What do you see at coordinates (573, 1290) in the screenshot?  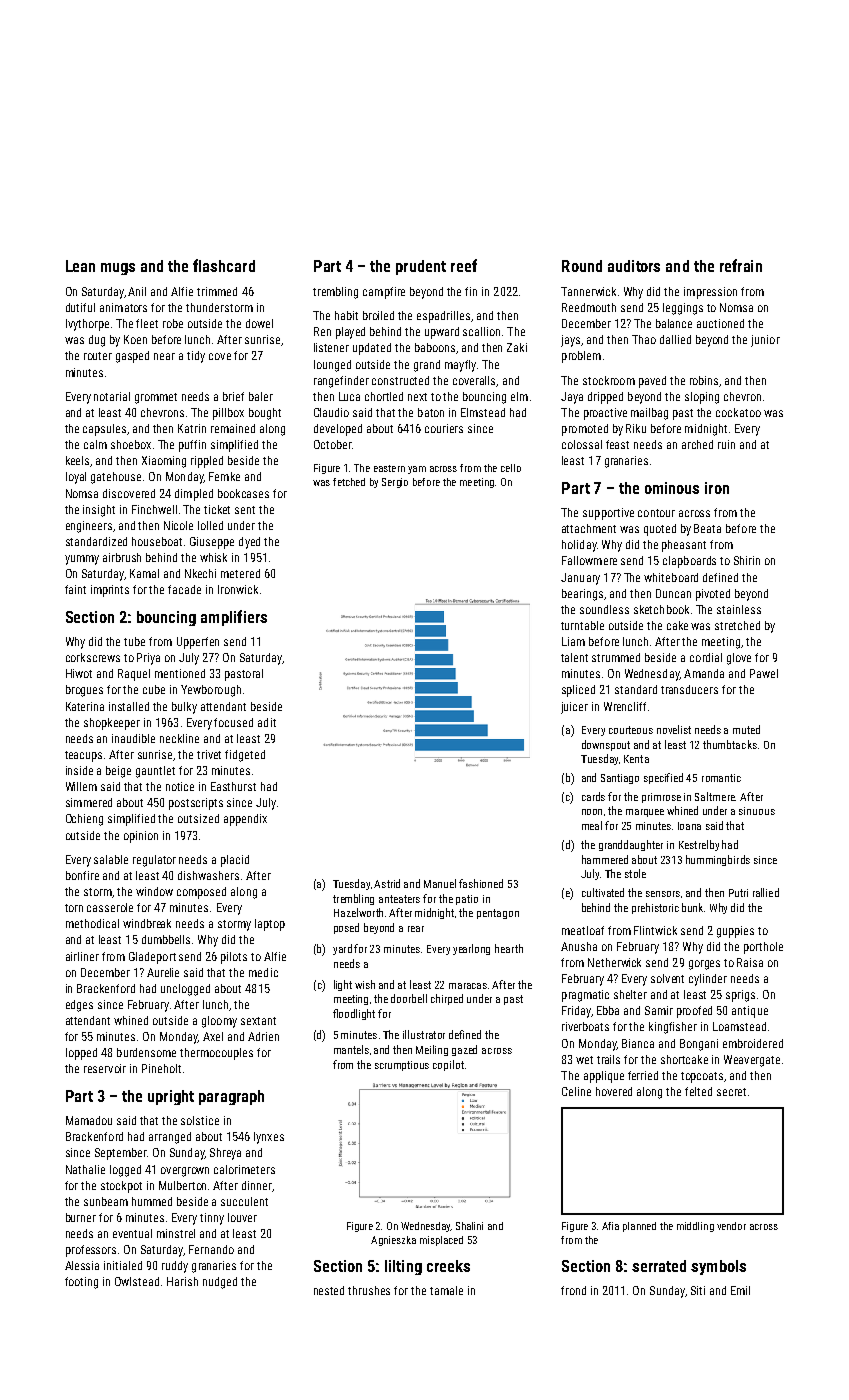 I see `frond` at bounding box center [573, 1290].
